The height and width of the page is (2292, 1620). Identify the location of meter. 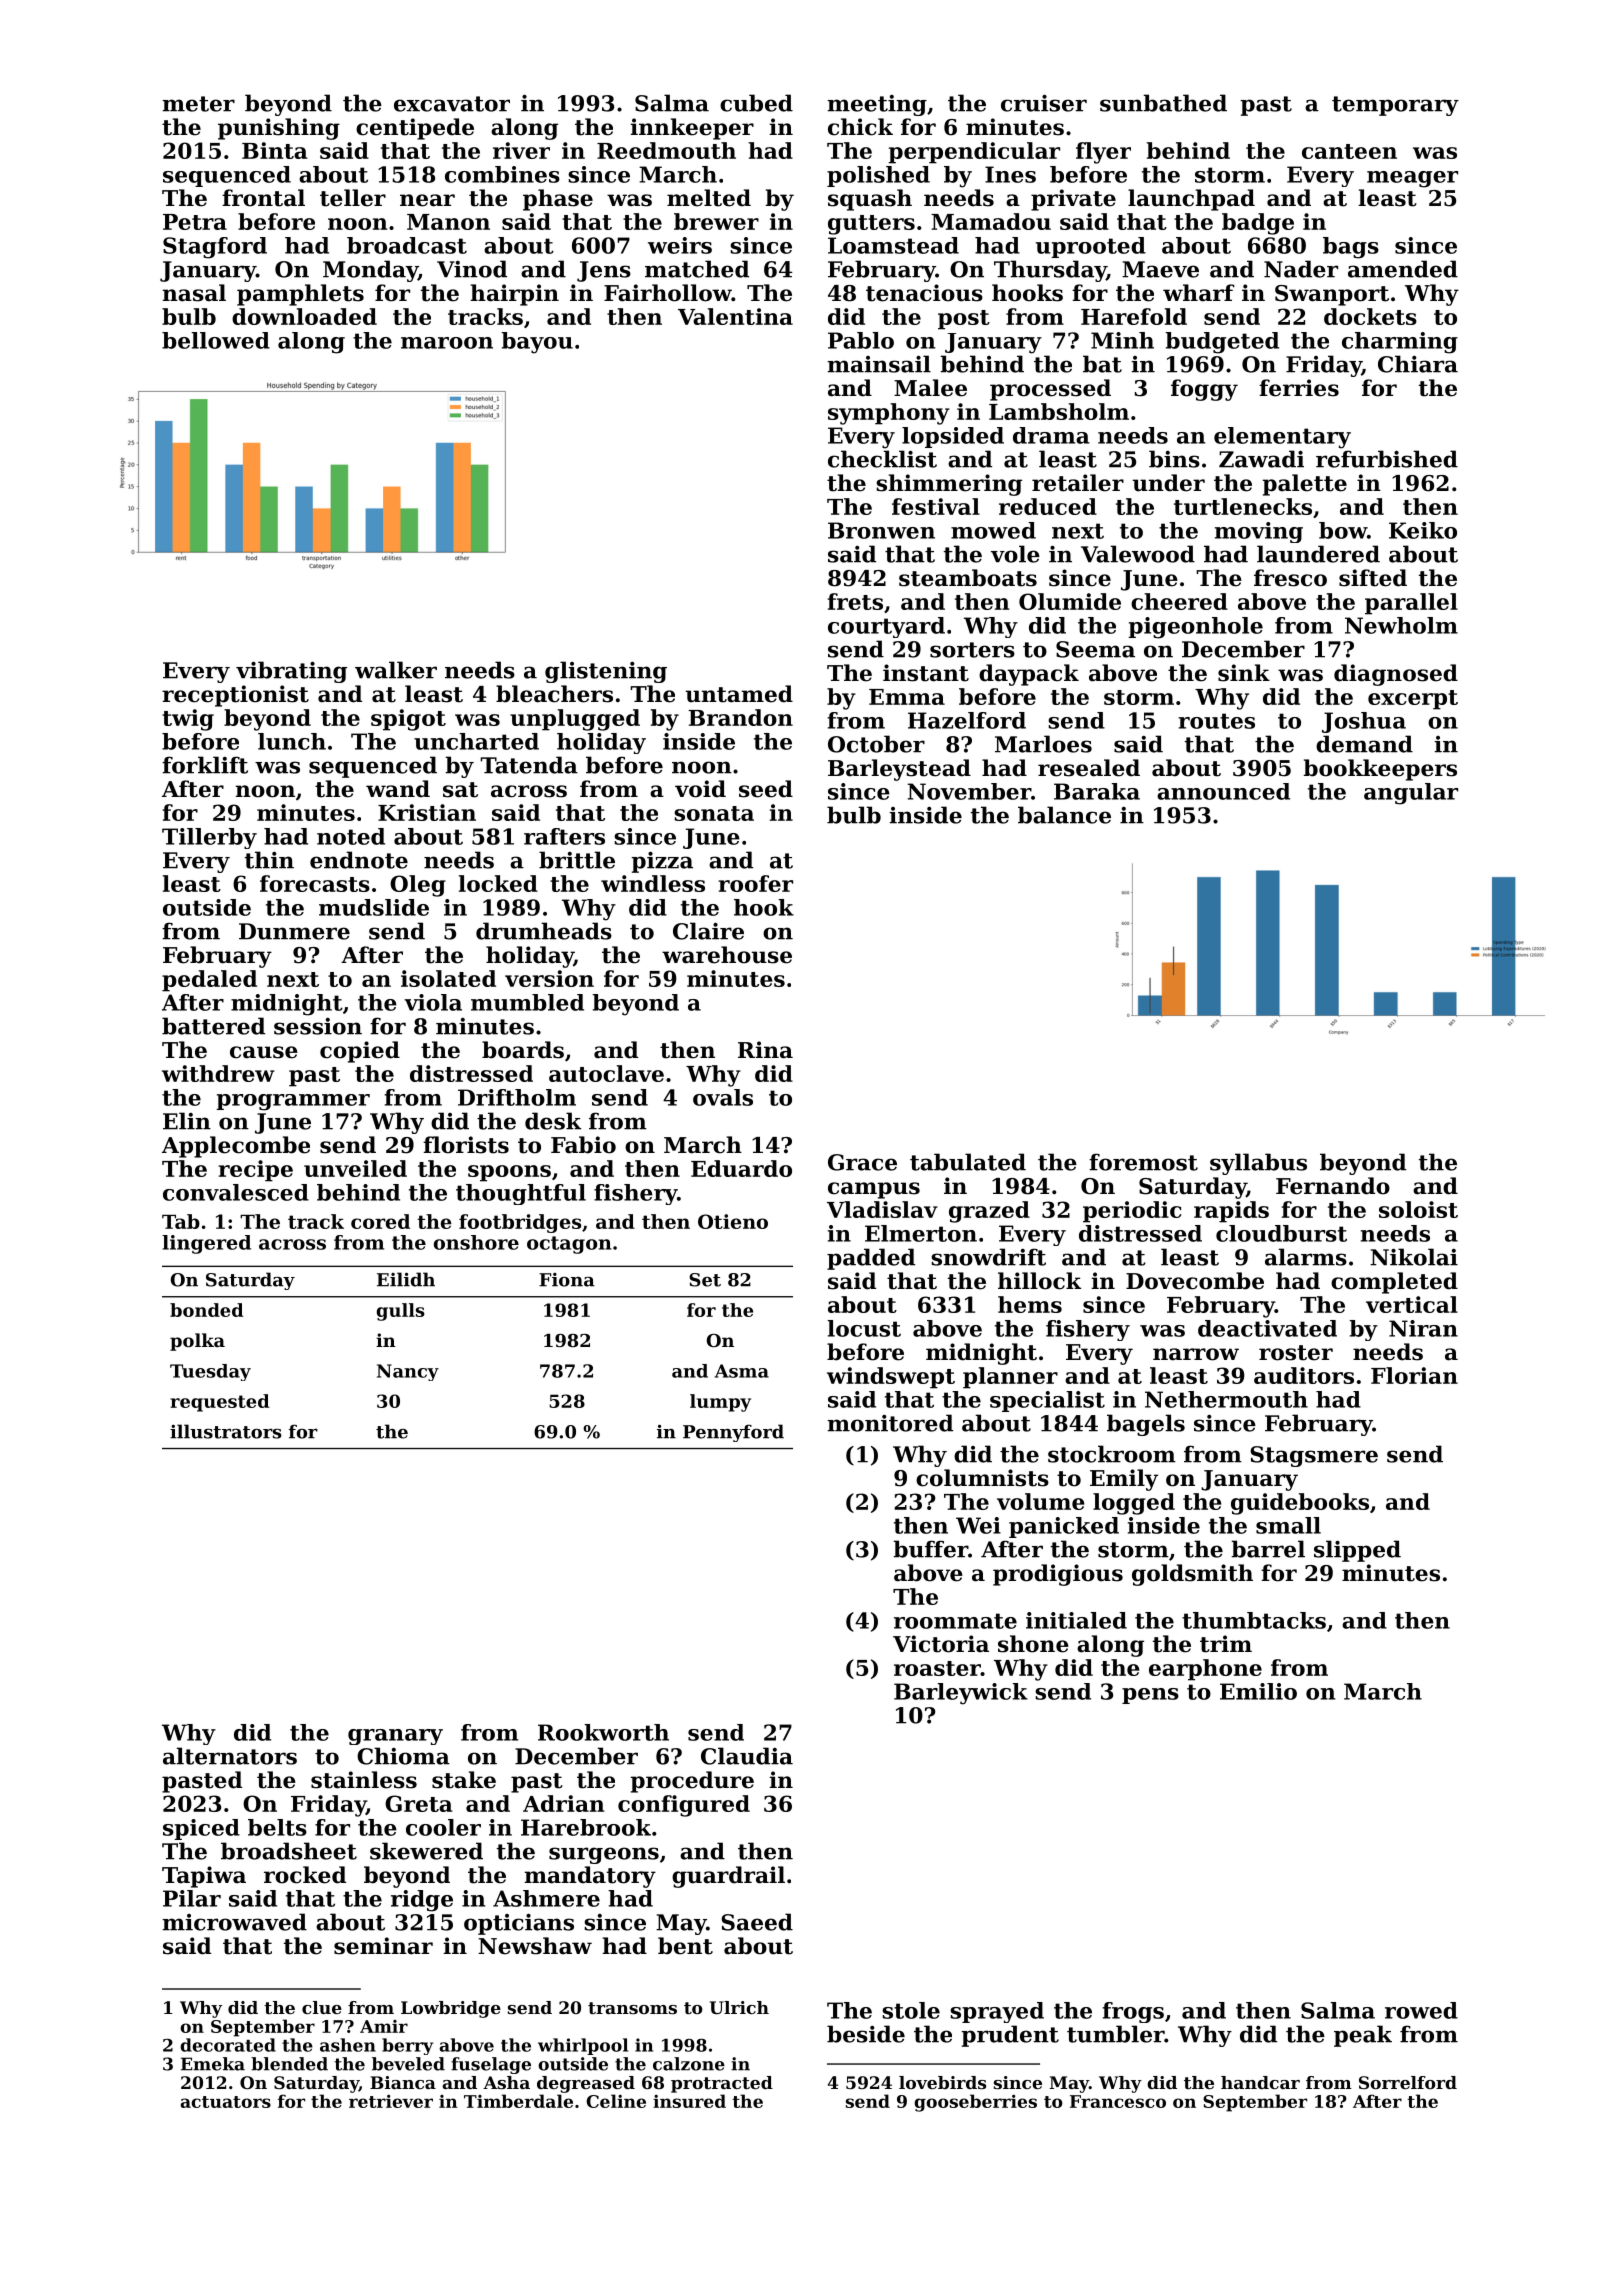
(198, 104).
